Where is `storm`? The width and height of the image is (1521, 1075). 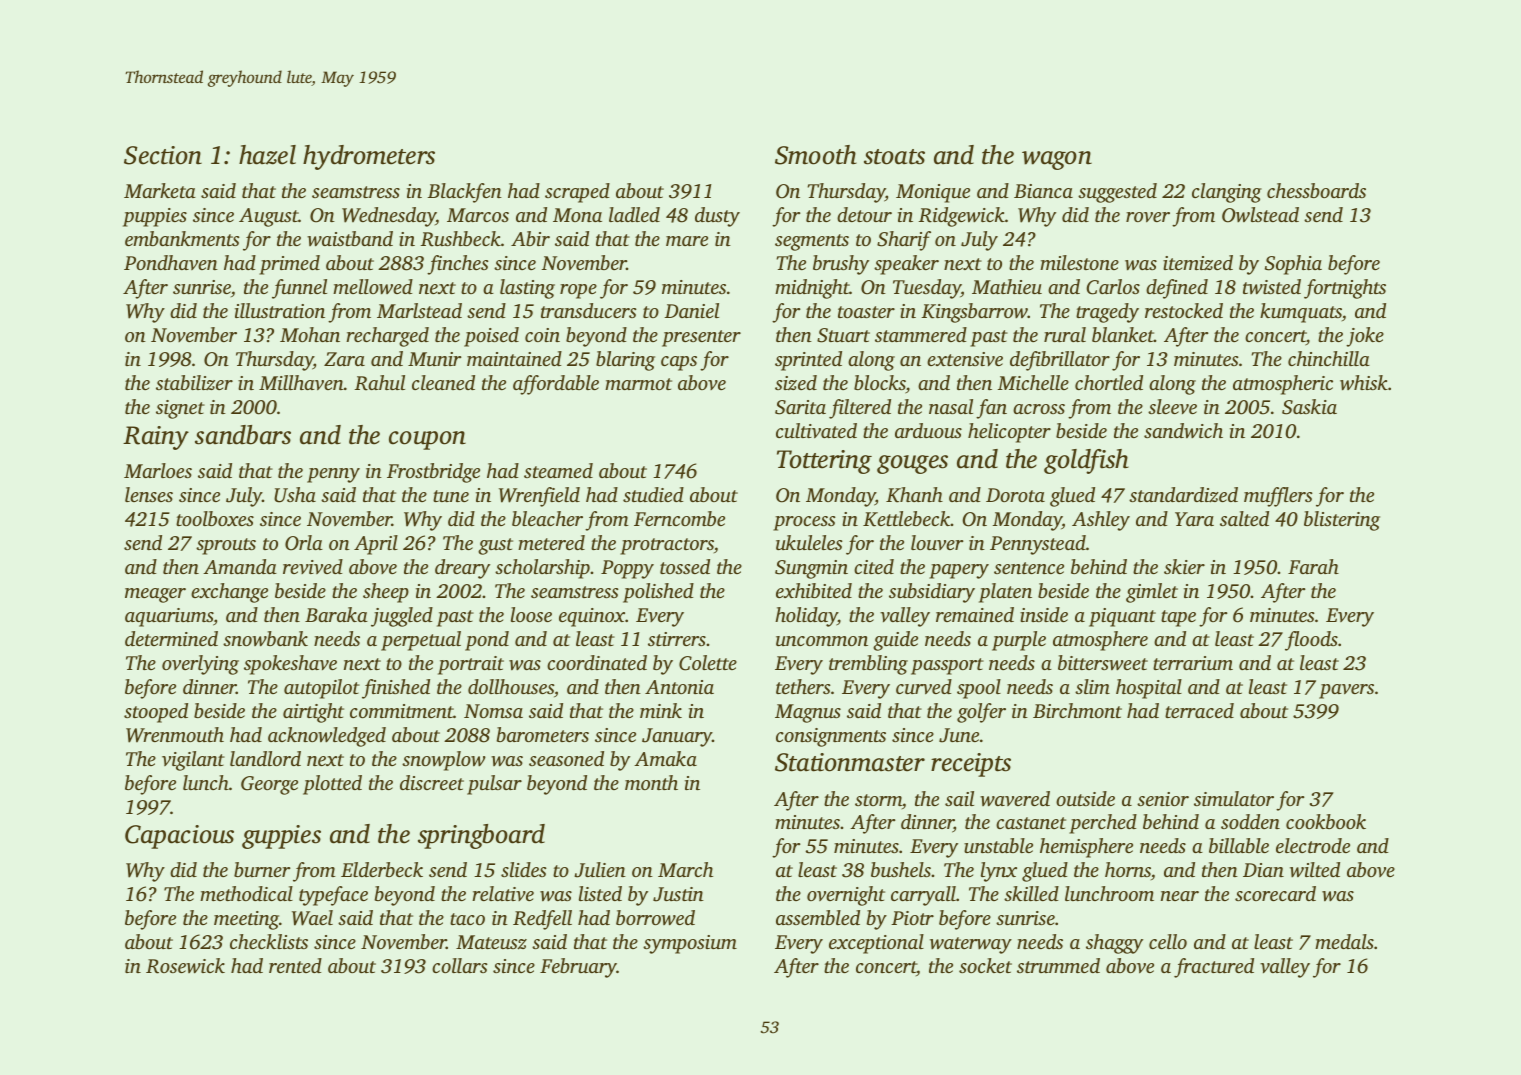
storm is located at coordinates (878, 800).
